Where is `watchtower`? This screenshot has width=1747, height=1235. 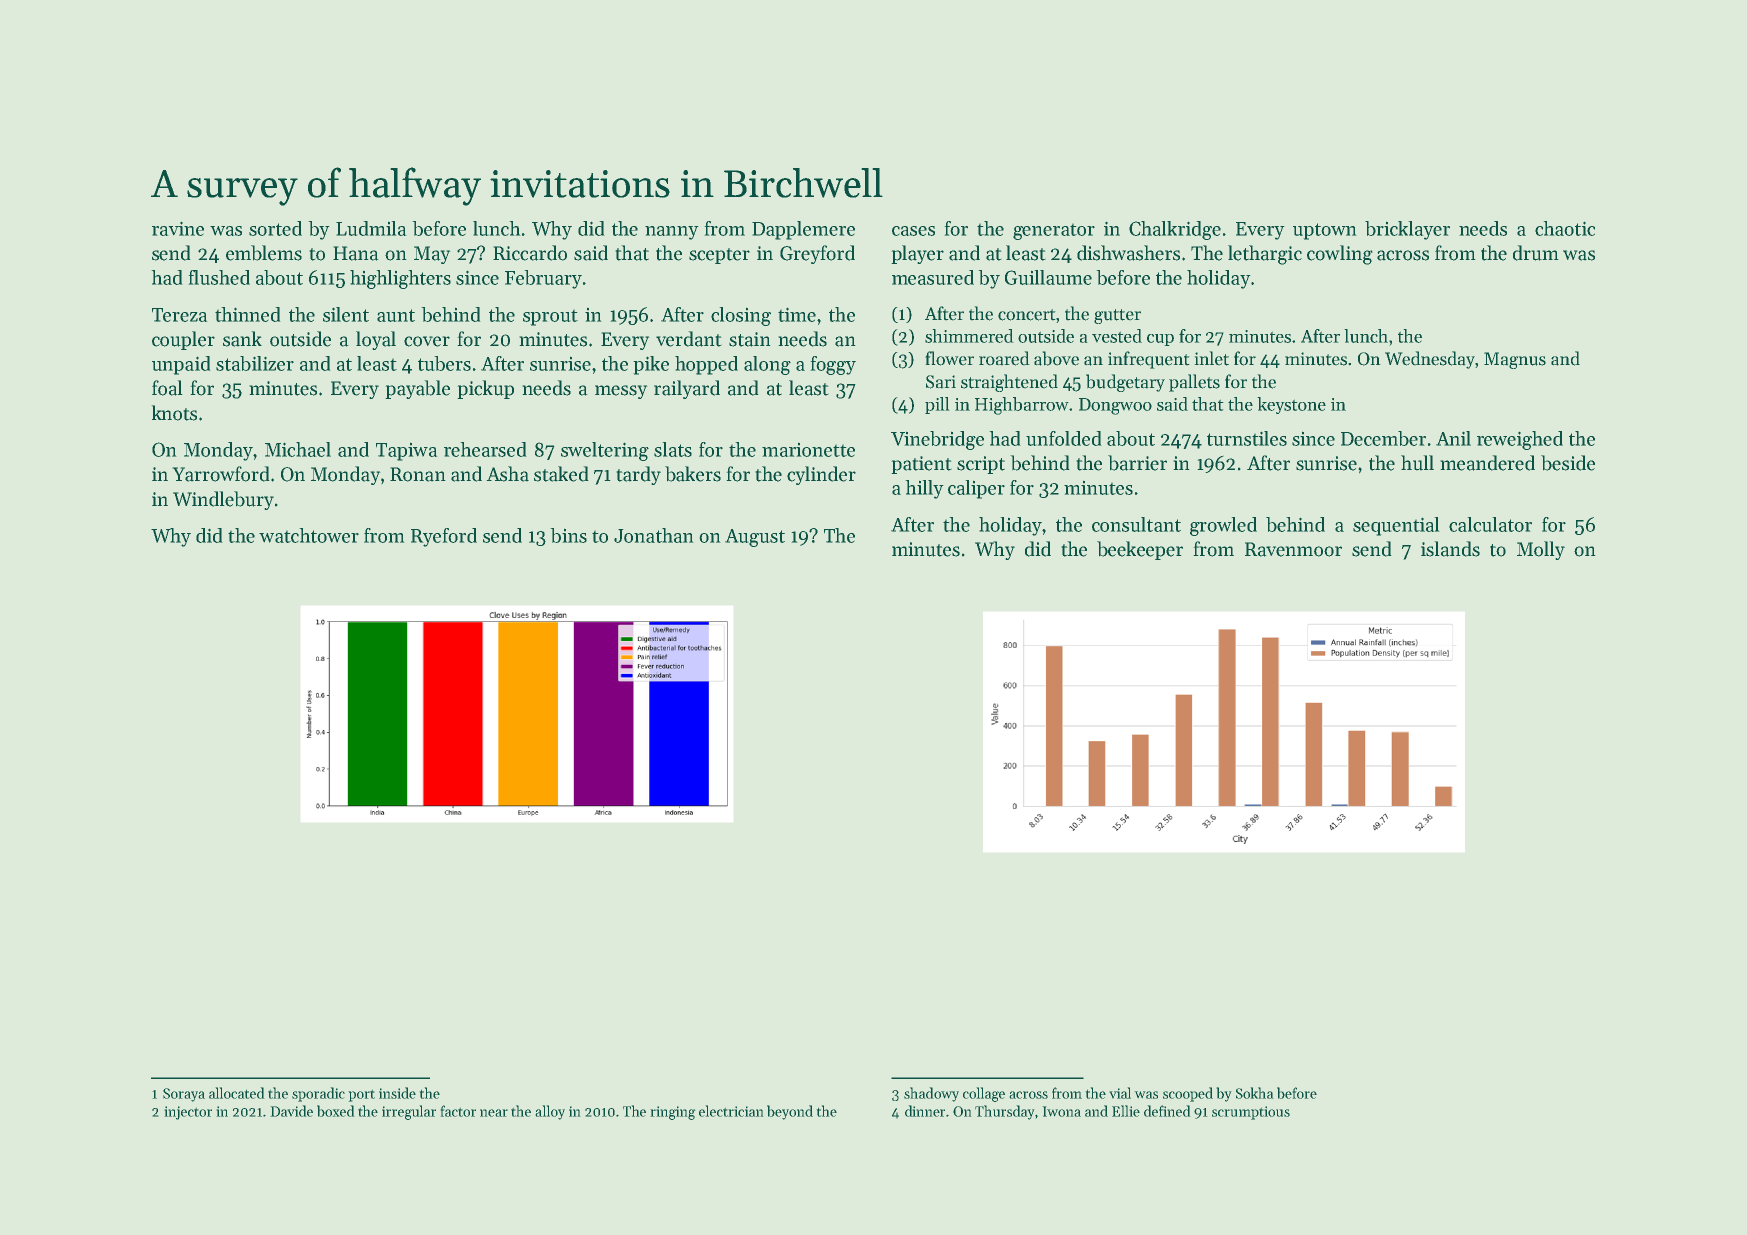
watchtower is located at coordinates (309, 535).
